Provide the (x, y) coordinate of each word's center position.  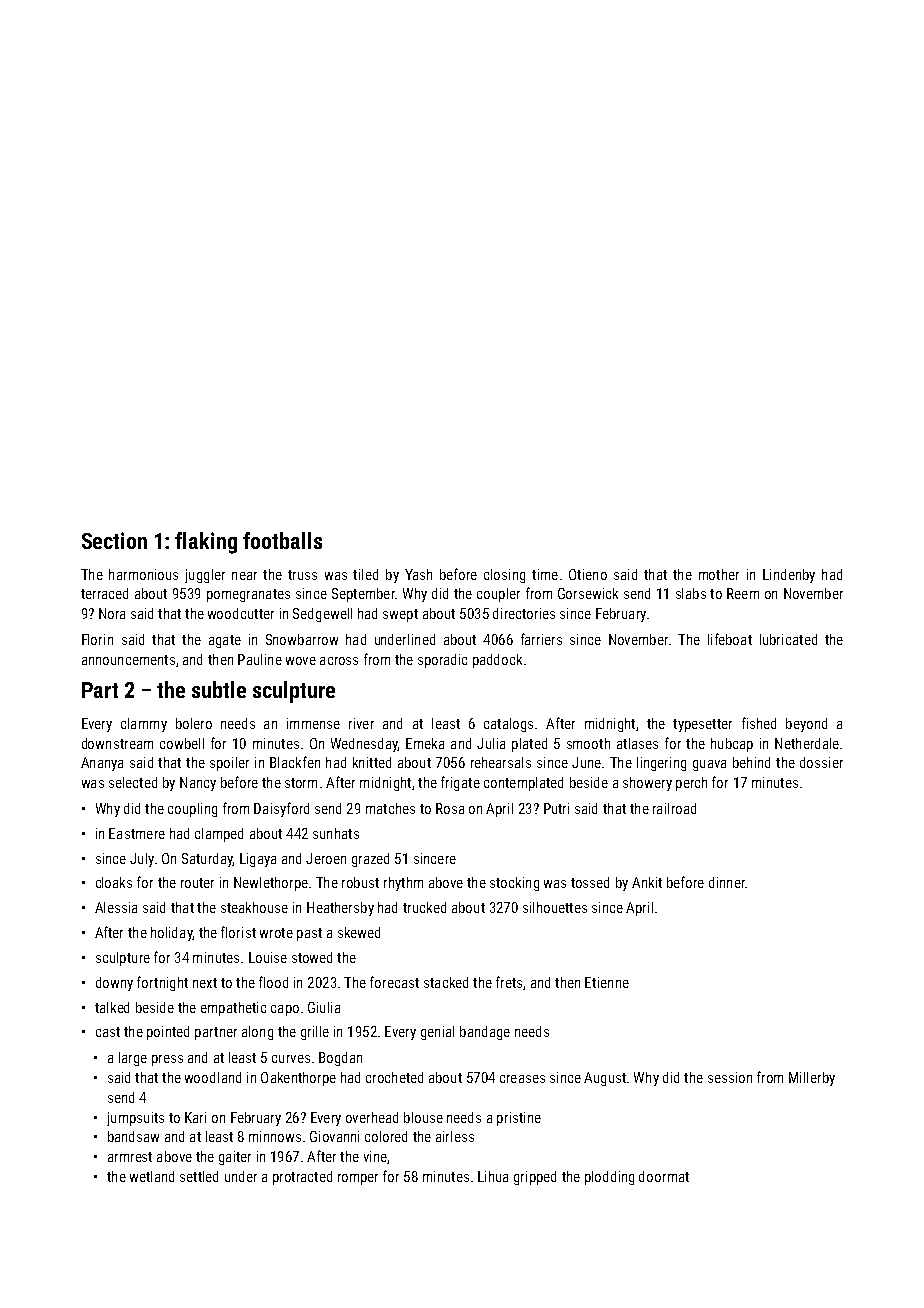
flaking (206, 543)
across (339, 661)
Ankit (647, 882)
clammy (144, 725)
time (545, 574)
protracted (302, 1178)
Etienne (607, 982)
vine (375, 1156)
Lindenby (789, 576)
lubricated (788, 639)
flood (273, 982)
